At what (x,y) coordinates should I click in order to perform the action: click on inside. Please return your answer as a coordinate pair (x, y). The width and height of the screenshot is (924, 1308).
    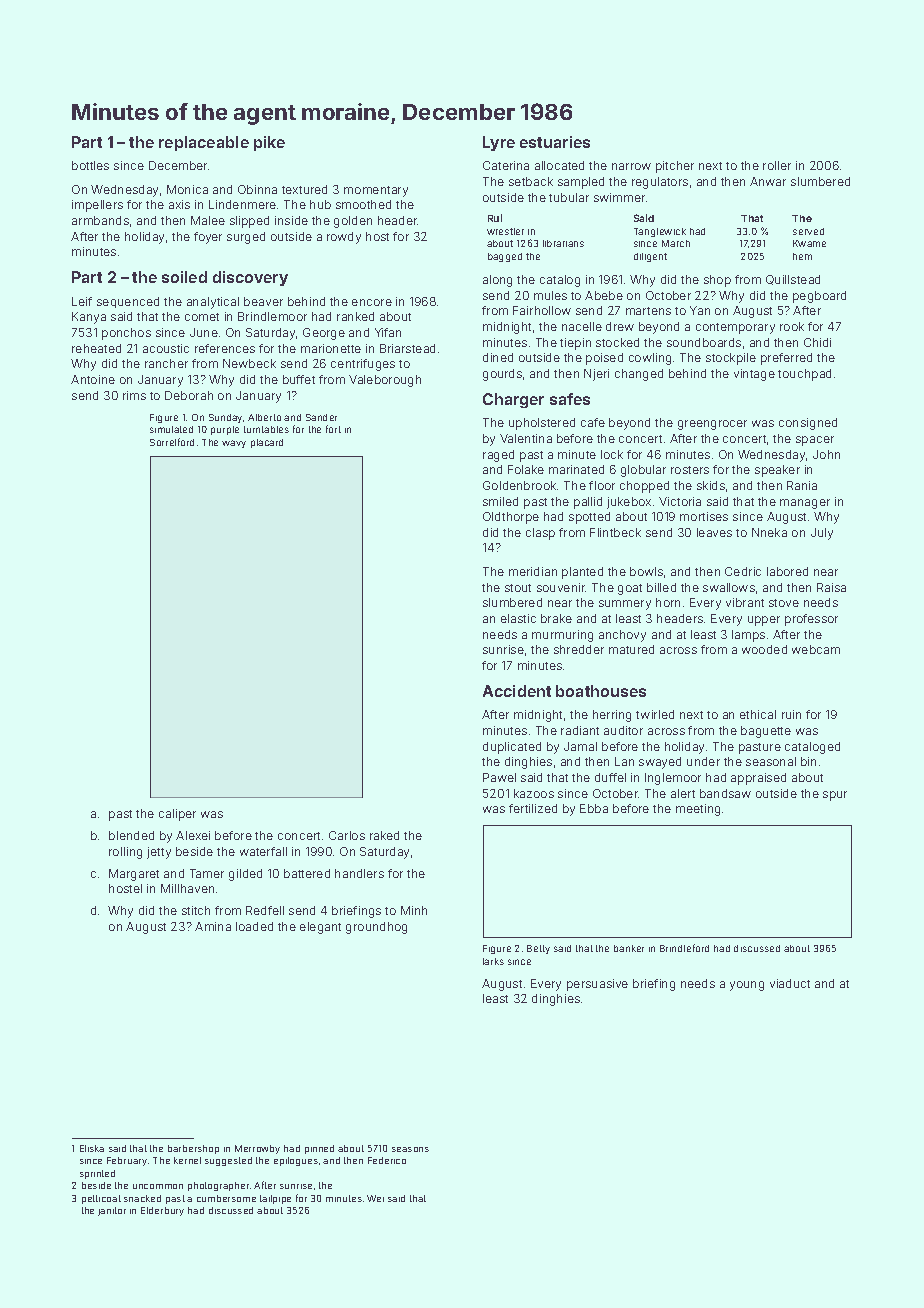
    Looking at the image, I should click on (291, 220).
